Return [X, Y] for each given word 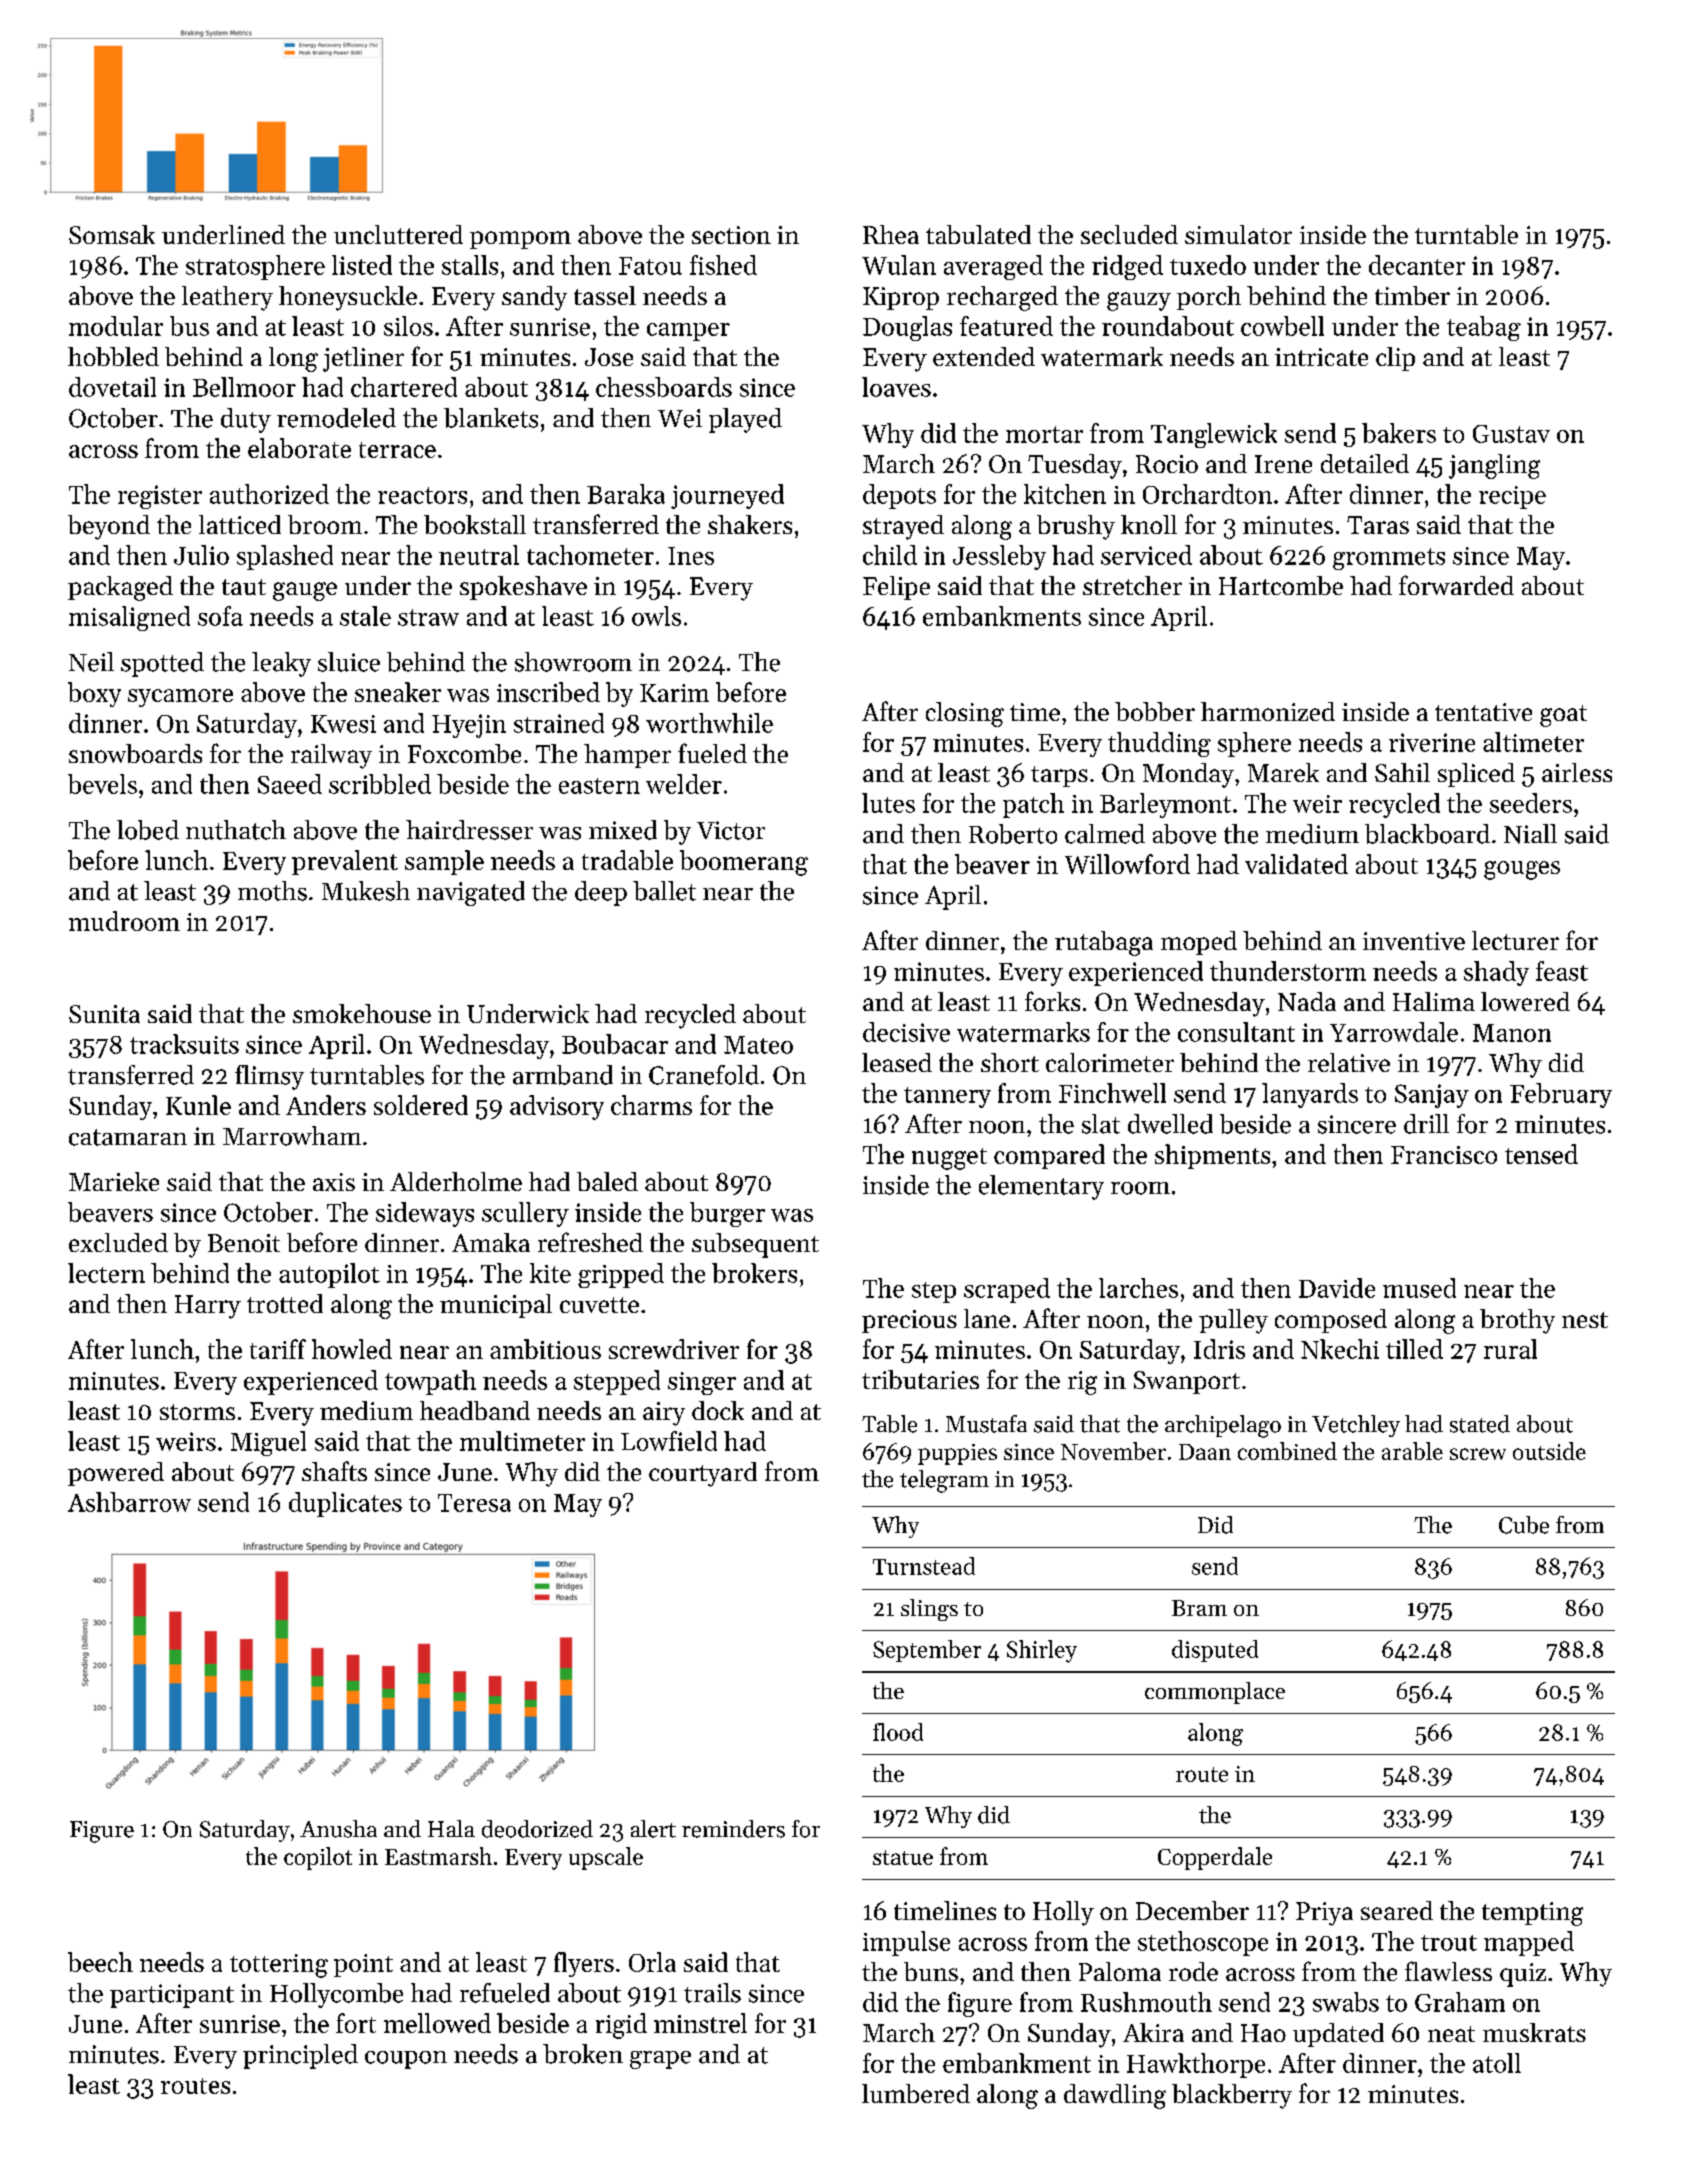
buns [931, 1971]
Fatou [650, 266]
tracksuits [184, 1044]
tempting [1532, 1914]
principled [300, 2056]
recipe [1512, 497]
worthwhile [709, 723]
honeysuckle [348, 298]
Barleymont [1165, 805]
